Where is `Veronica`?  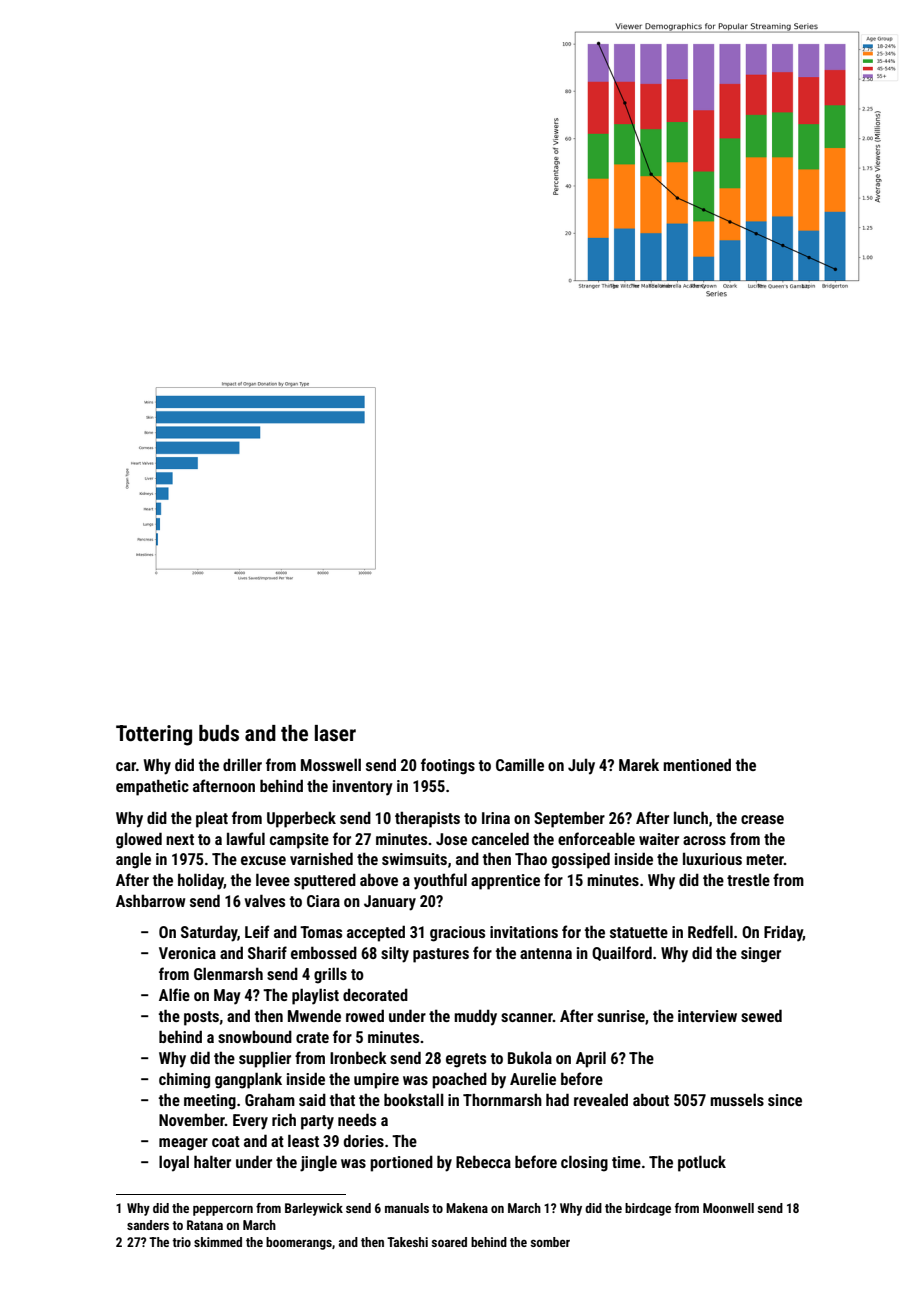 Veronica is located at coordinates (187, 953).
